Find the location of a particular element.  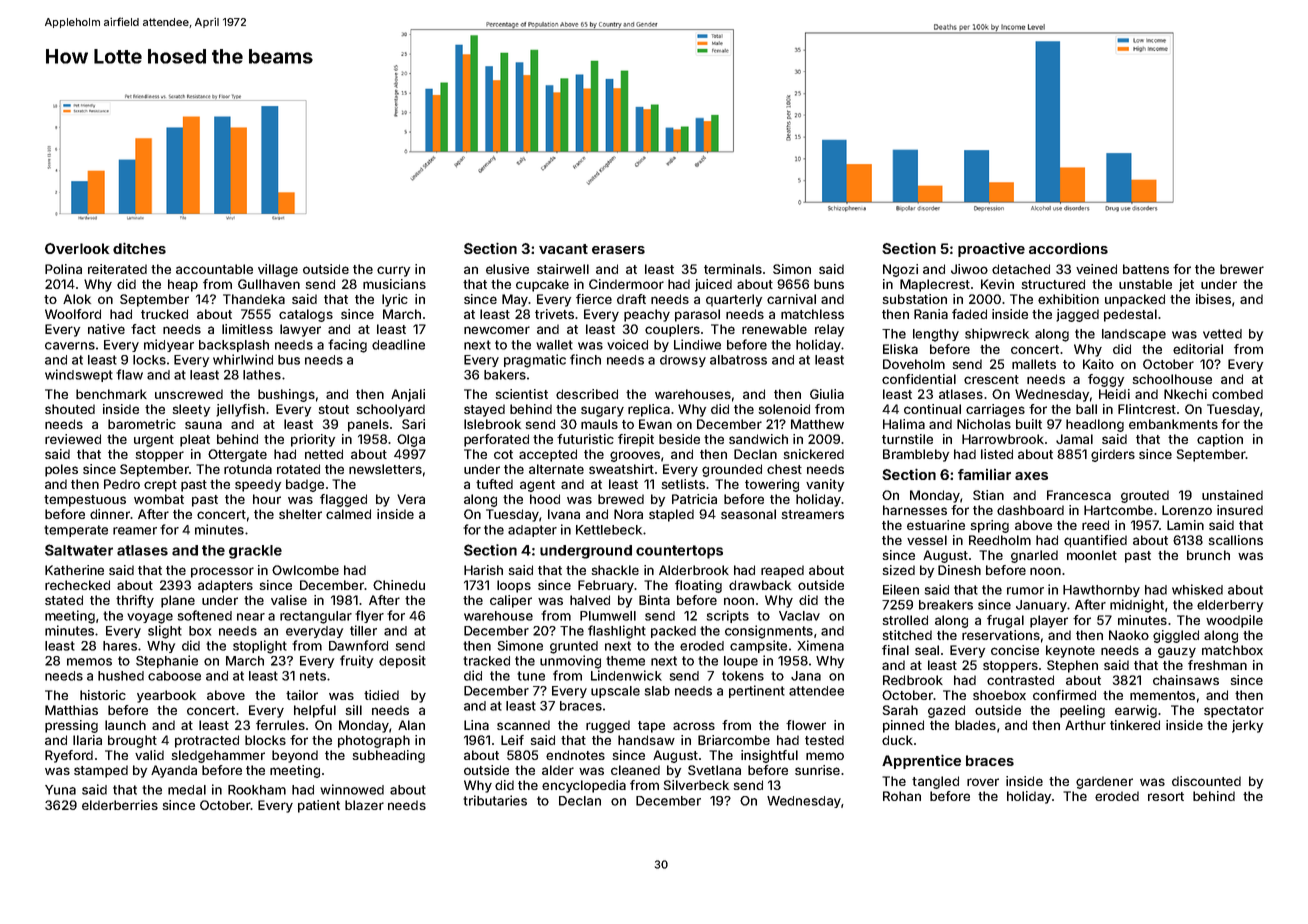

erasers is located at coordinates (618, 250).
